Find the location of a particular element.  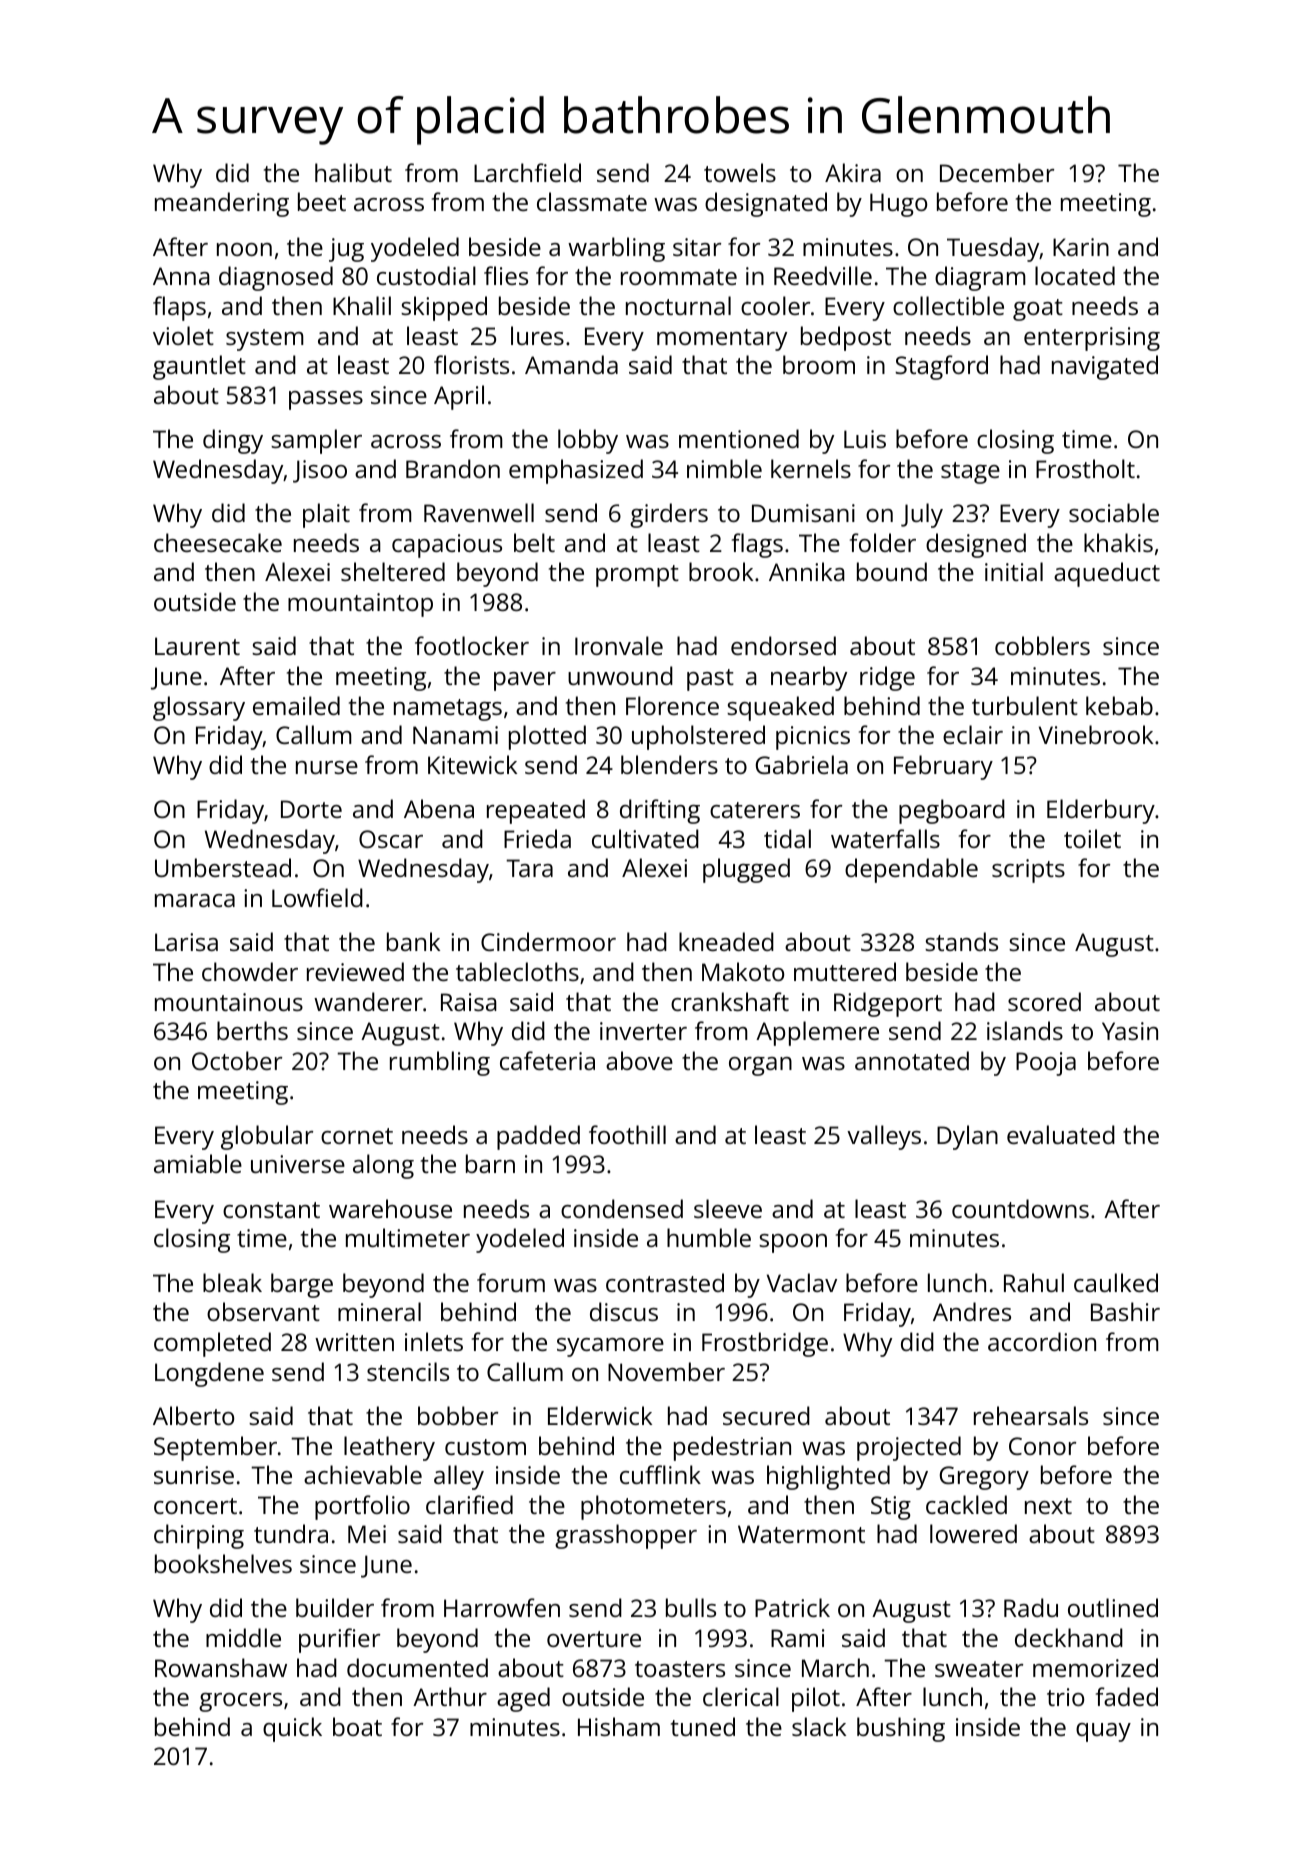

tuned is located at coordinates (703, 1726).
